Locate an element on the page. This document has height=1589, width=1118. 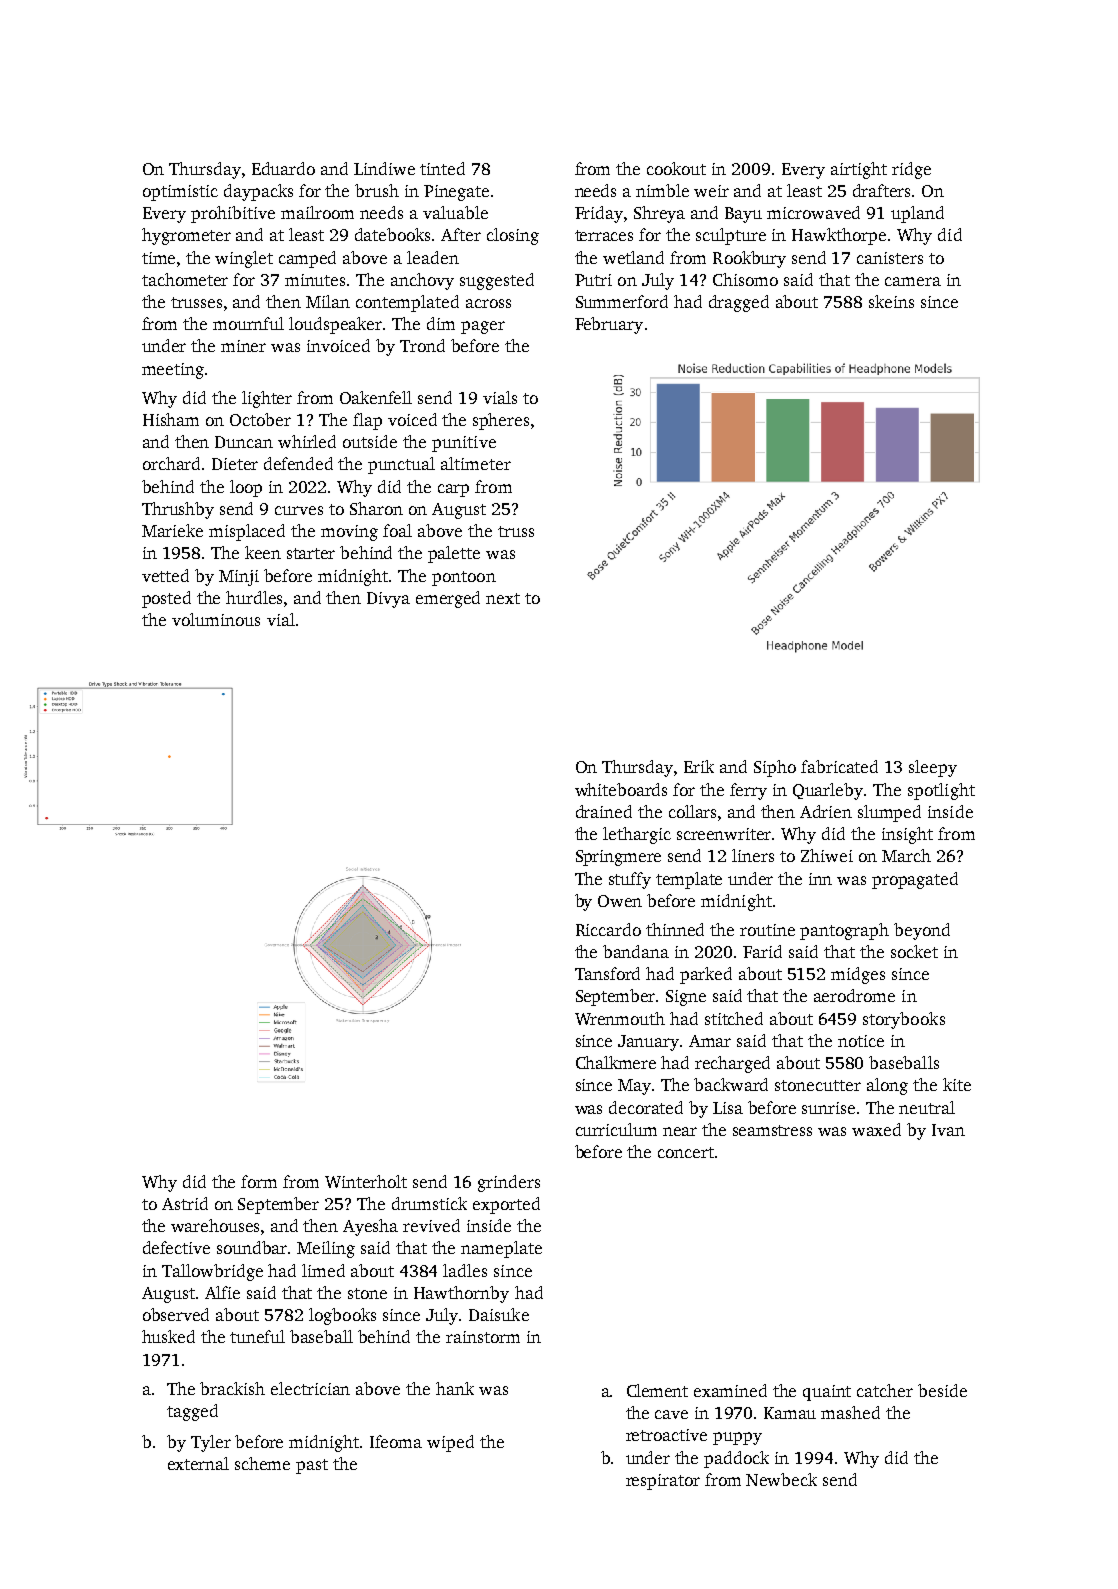
skeins is located at coordinates (891, 301).
